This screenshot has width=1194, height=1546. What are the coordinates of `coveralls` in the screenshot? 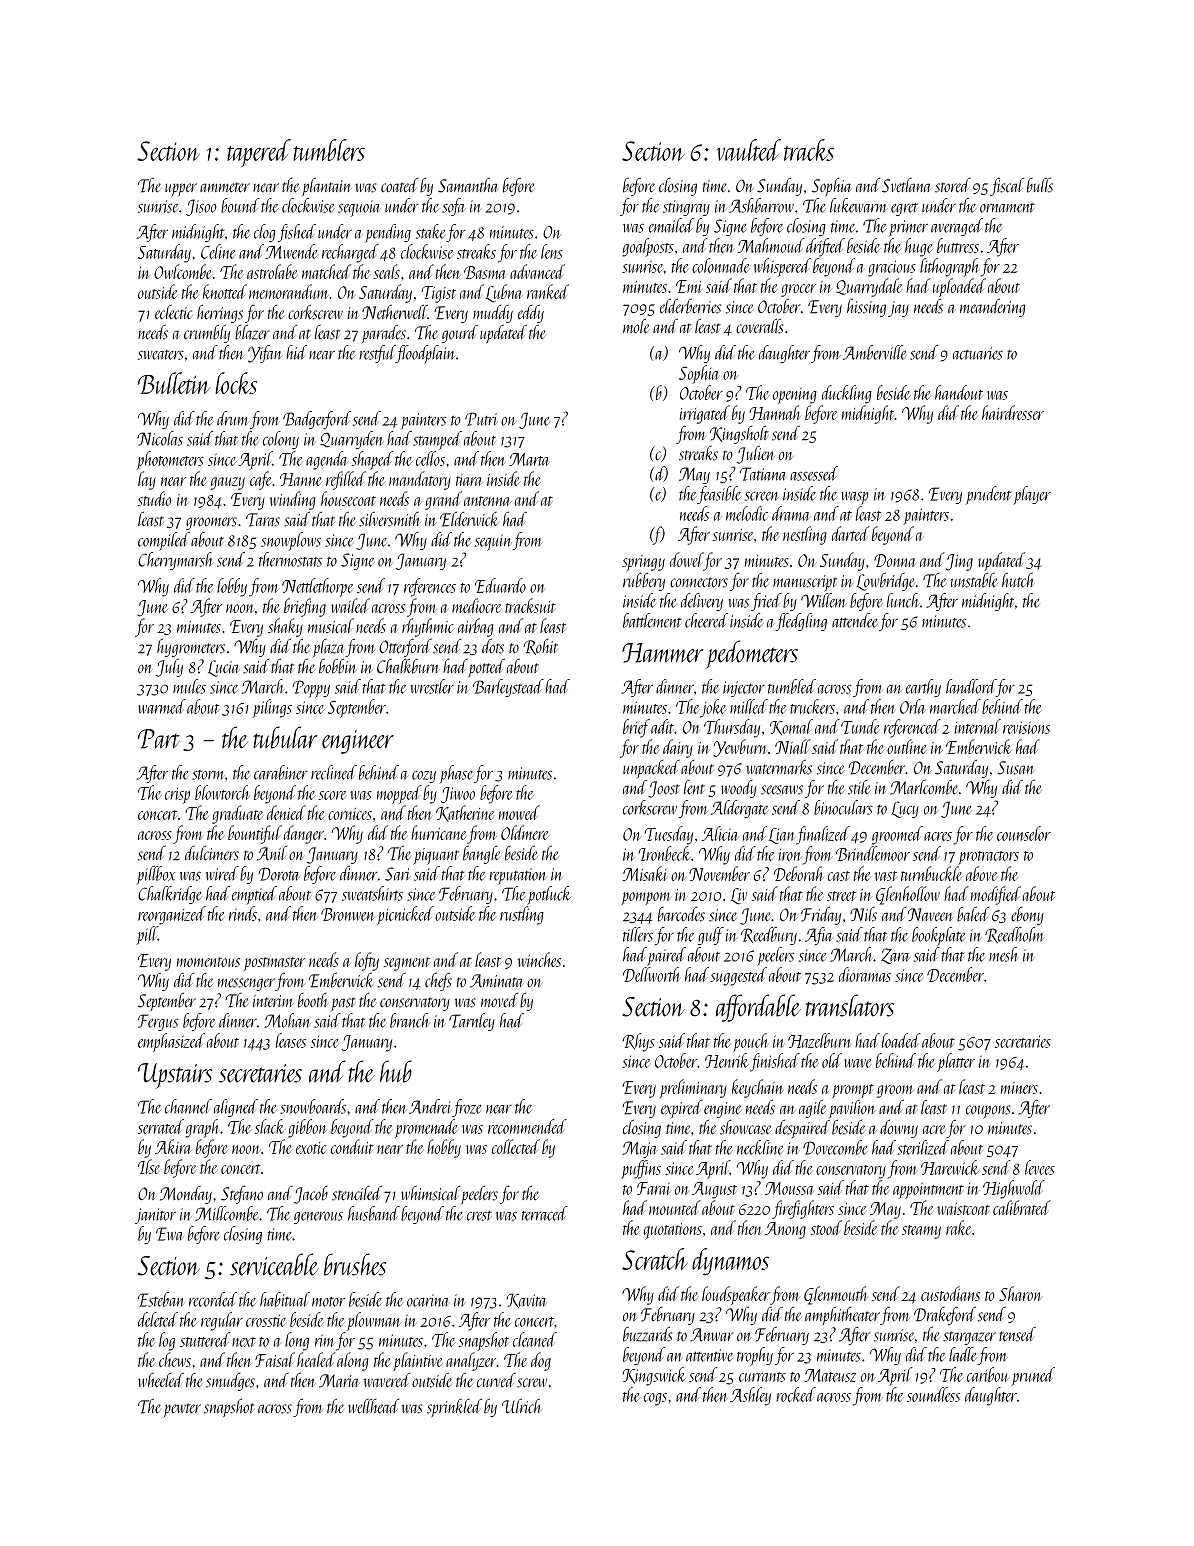 It's located at (760, 326).
